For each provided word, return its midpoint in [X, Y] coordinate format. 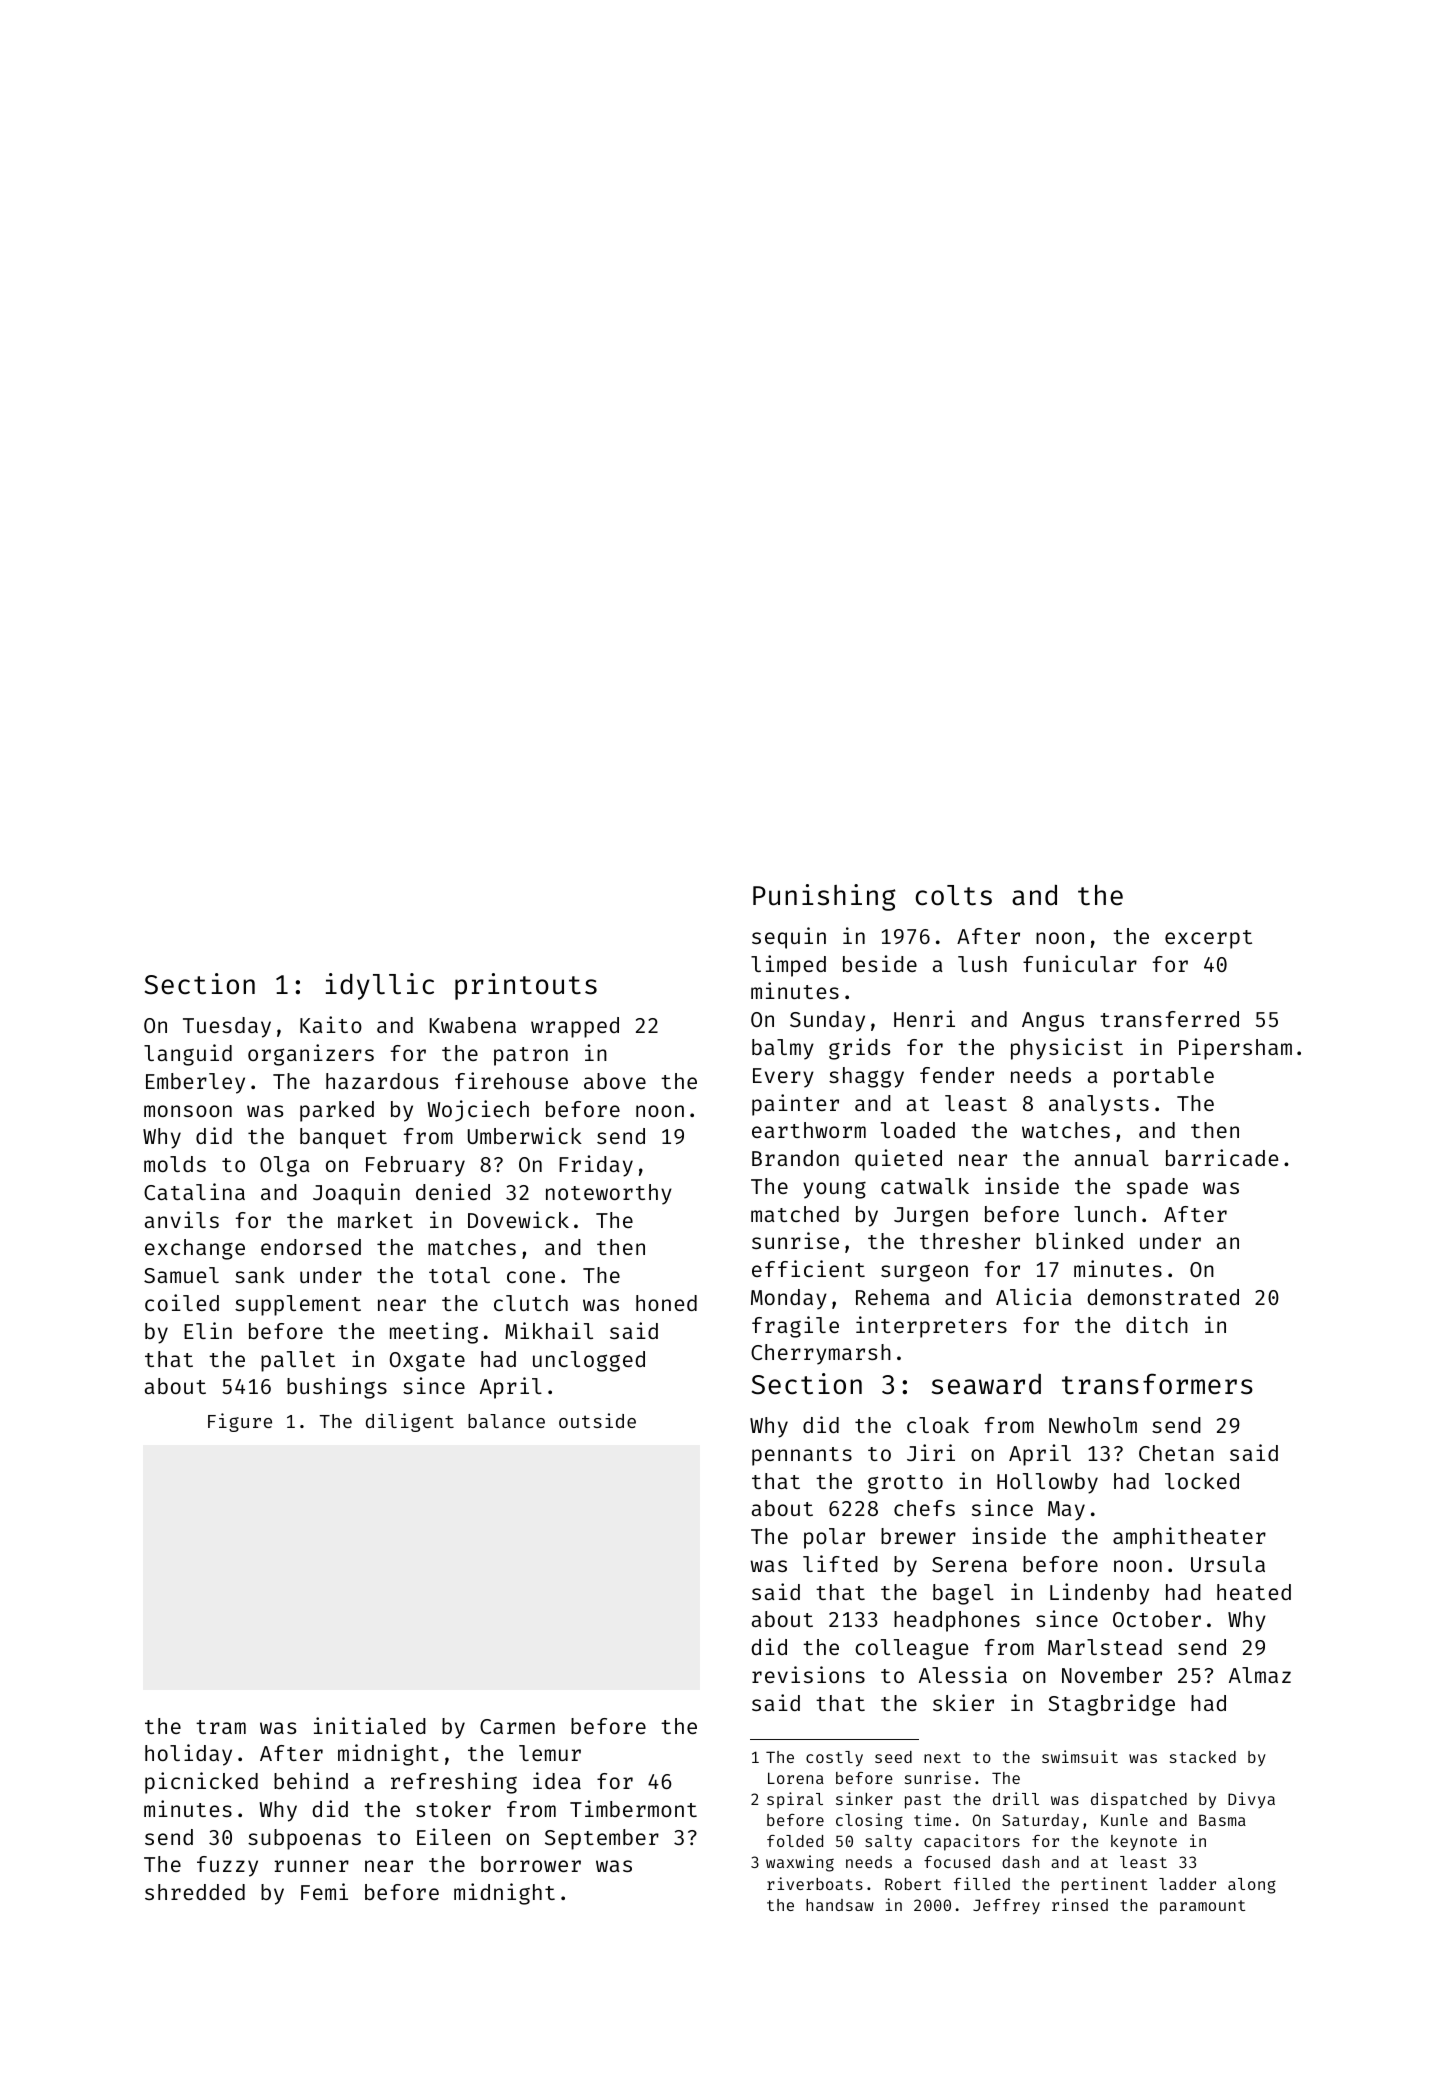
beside [880, 963]
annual [1112, 1158]
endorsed [311, 1247]
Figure [240, 1422]
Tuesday [227, 1027]
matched [795, 1214]
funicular [1080, 963]
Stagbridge [1111, 1705]
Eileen [453, 1836]
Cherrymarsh [821, 1354]
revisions [808, 1674]
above [615, 1081]
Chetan [1176, 1453]
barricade [1222, 1157]
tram [221, 1727]
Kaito [331, 1024]
